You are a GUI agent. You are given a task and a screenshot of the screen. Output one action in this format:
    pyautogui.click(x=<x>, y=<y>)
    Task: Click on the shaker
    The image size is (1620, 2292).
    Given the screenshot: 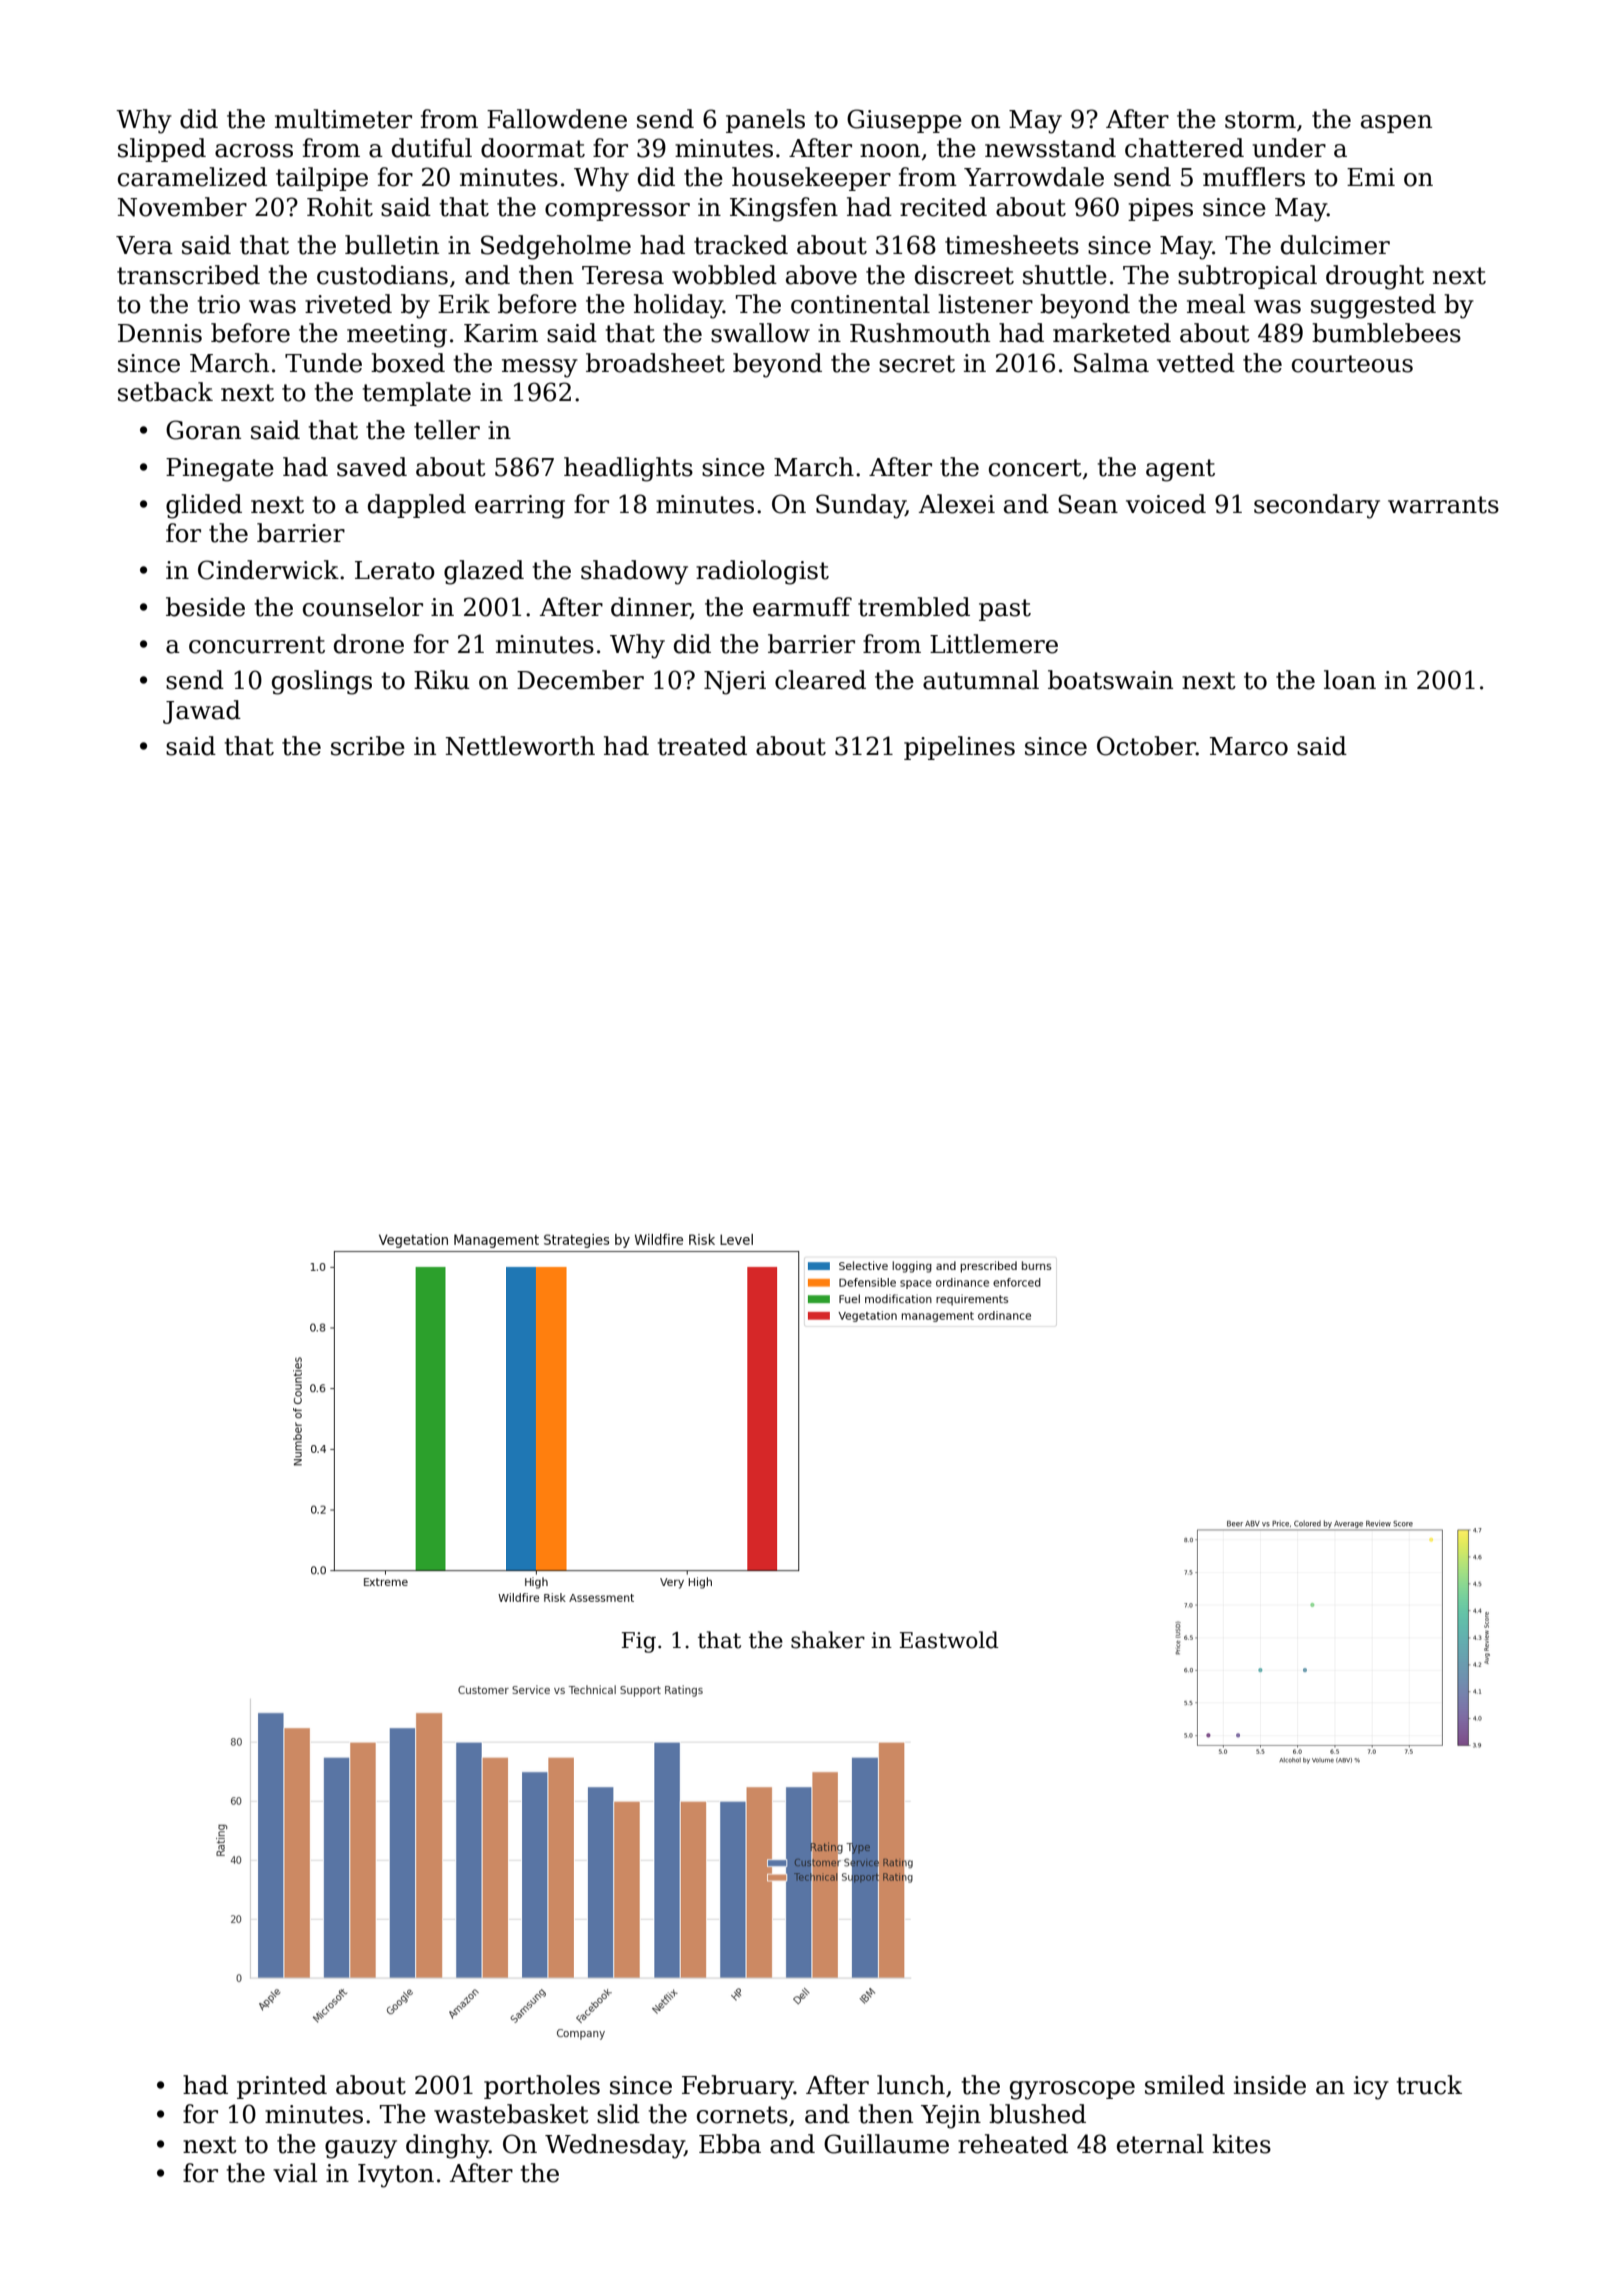 What is the action you would take?
    pyautogui.click(x=828, y=1640)
